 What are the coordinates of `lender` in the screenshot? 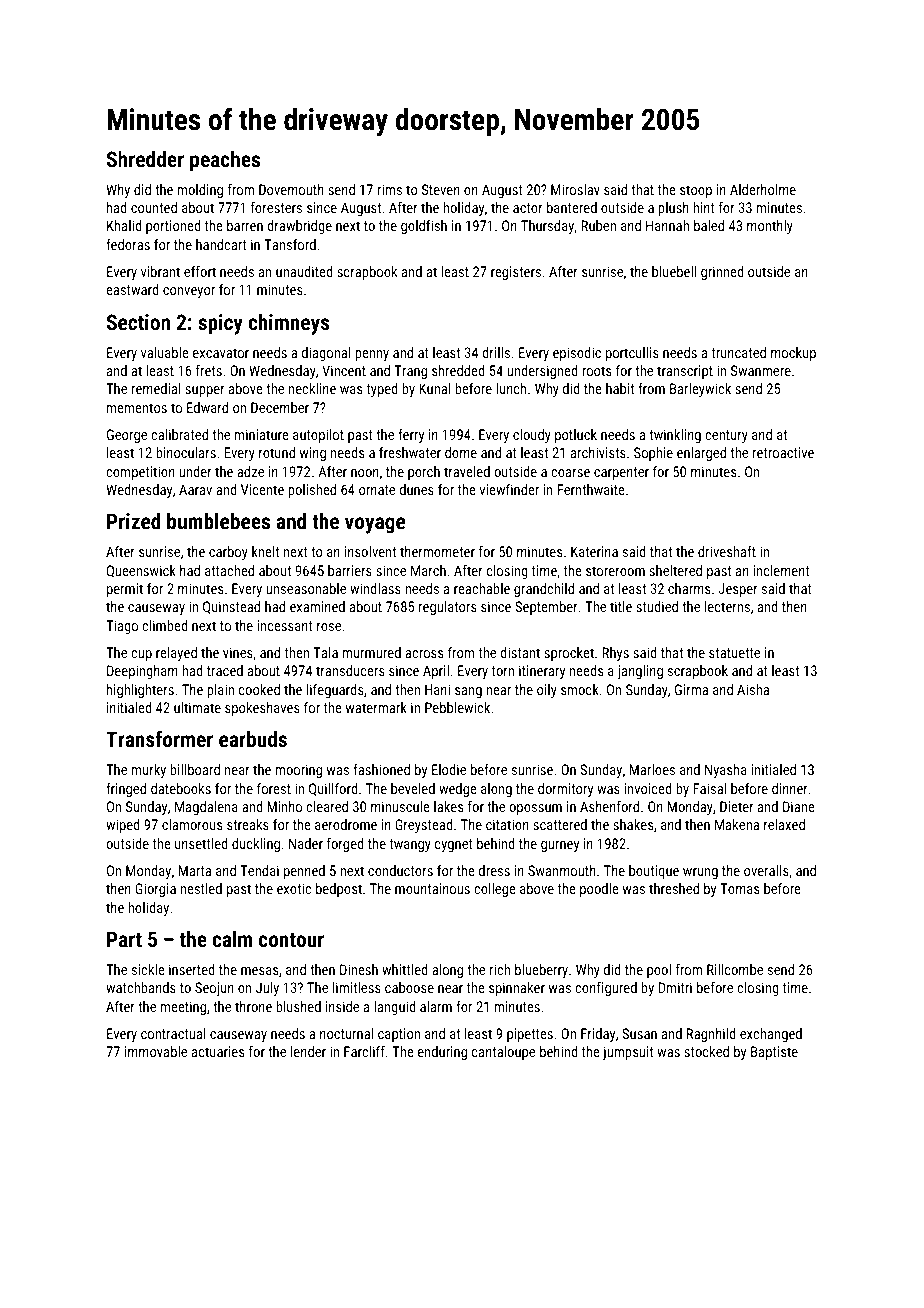 It's located at (308, 1051).
